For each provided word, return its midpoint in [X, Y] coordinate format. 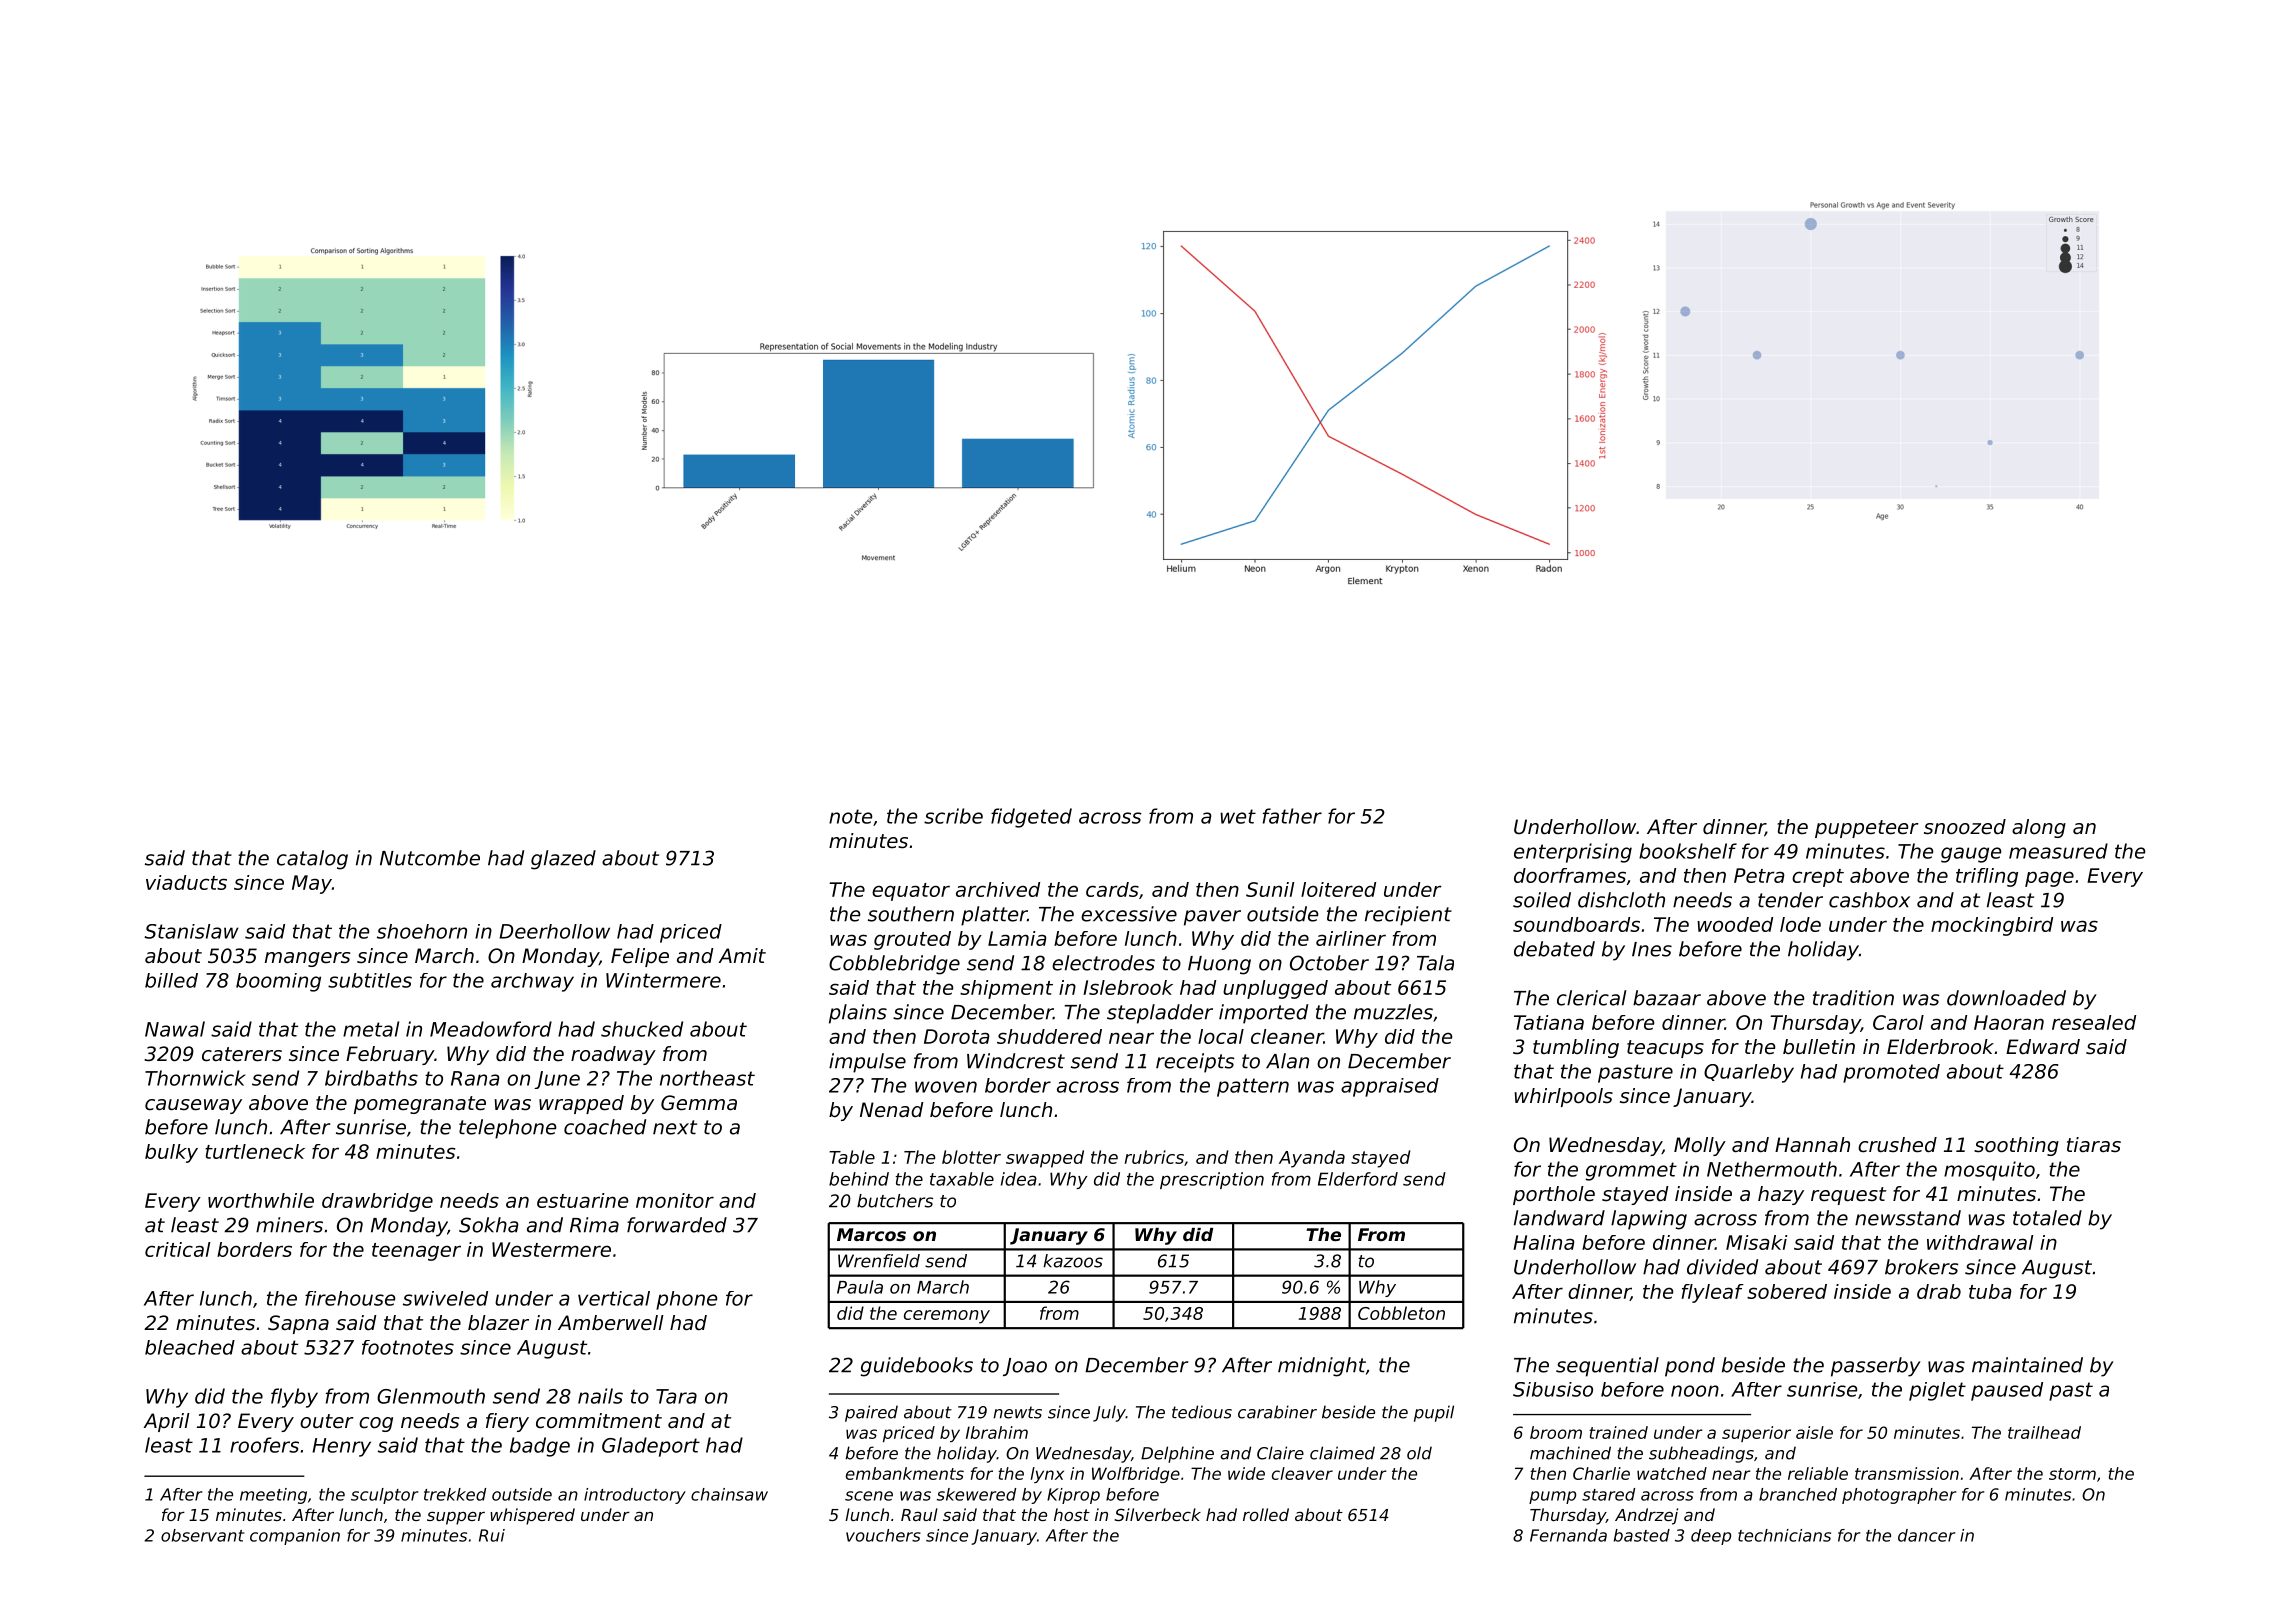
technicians [1784, 1535]
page [2049, 879]
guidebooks [917, 1367]
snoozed [1965, 827]
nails [600, 1396]
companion [295, 1537]
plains [858, 1014]
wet [1238, 816]
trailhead [2044, 1432]
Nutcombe [430, 858]
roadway [613, 1055]
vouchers [883, 1535]
